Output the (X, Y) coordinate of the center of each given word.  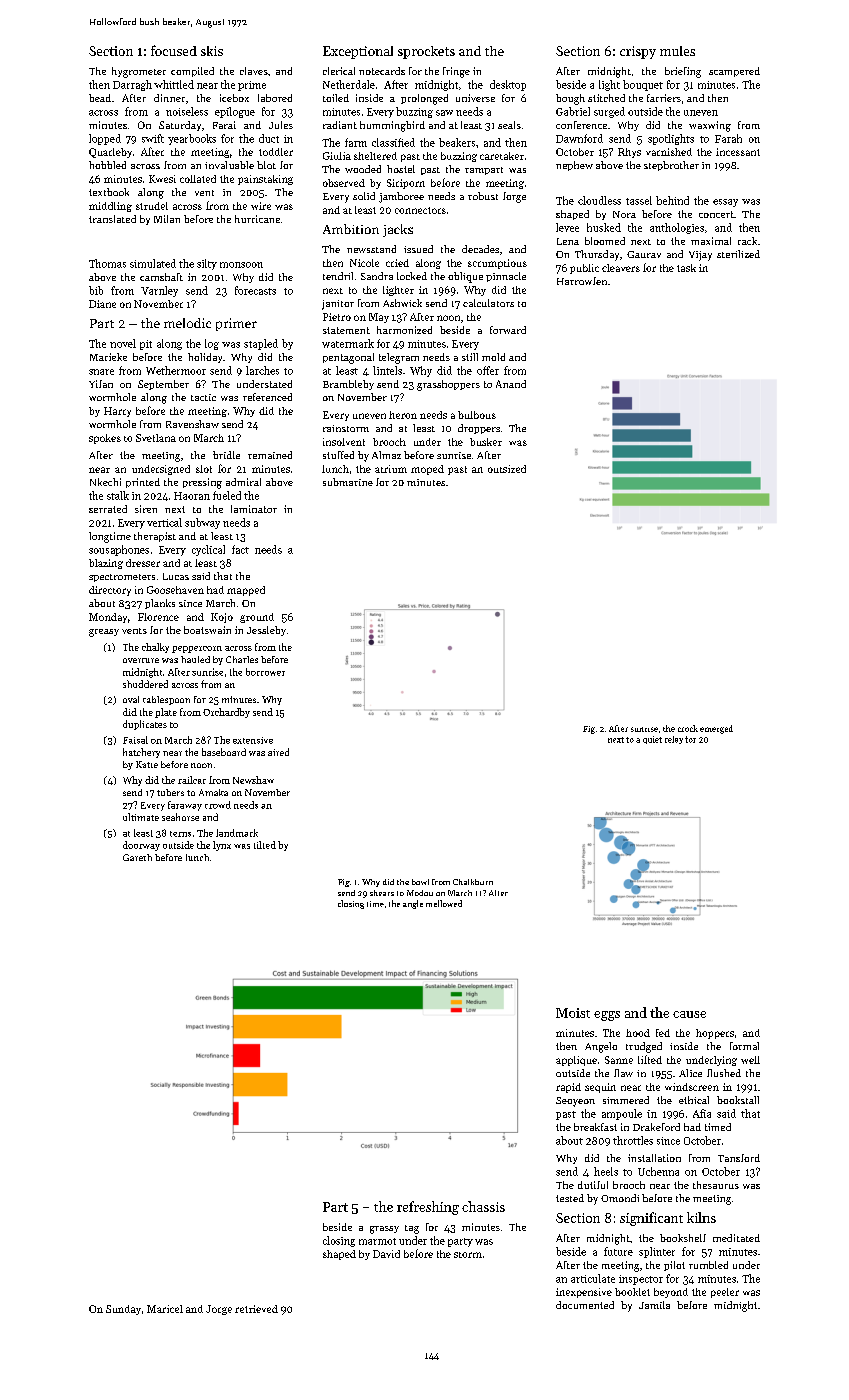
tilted (265, 845)
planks (160, 604)
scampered (734, 72)
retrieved (256, 1309)
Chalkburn (473, 882)
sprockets (426, 52)
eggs (607, 1016)
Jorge (219, 1310)
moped (427, 470)
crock (688, 728)
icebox (234, 98)
